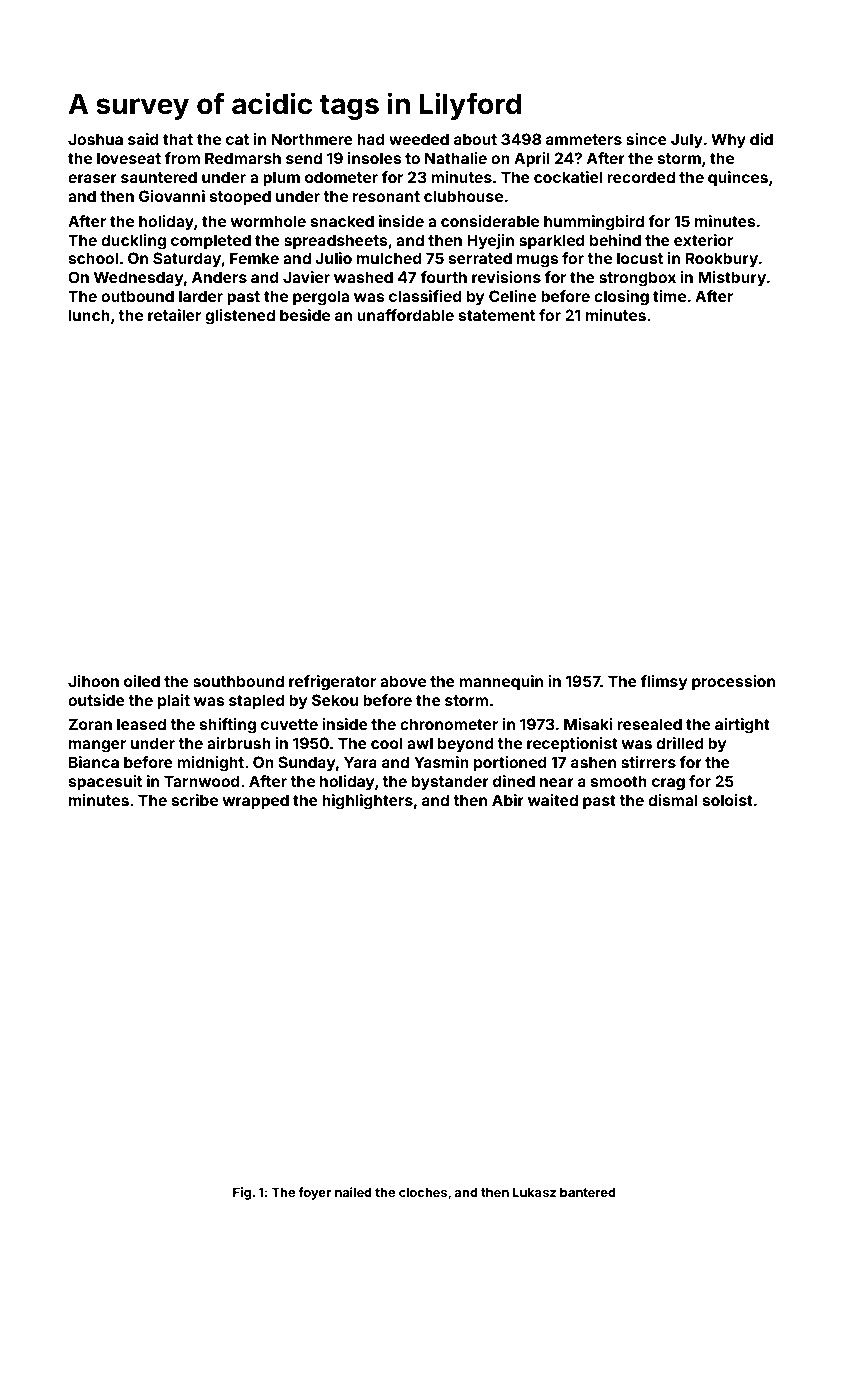  What do you see at coordinates (353, 1192) in the screenshot?
I see `nailed` at bounding box center [353, 1192].
